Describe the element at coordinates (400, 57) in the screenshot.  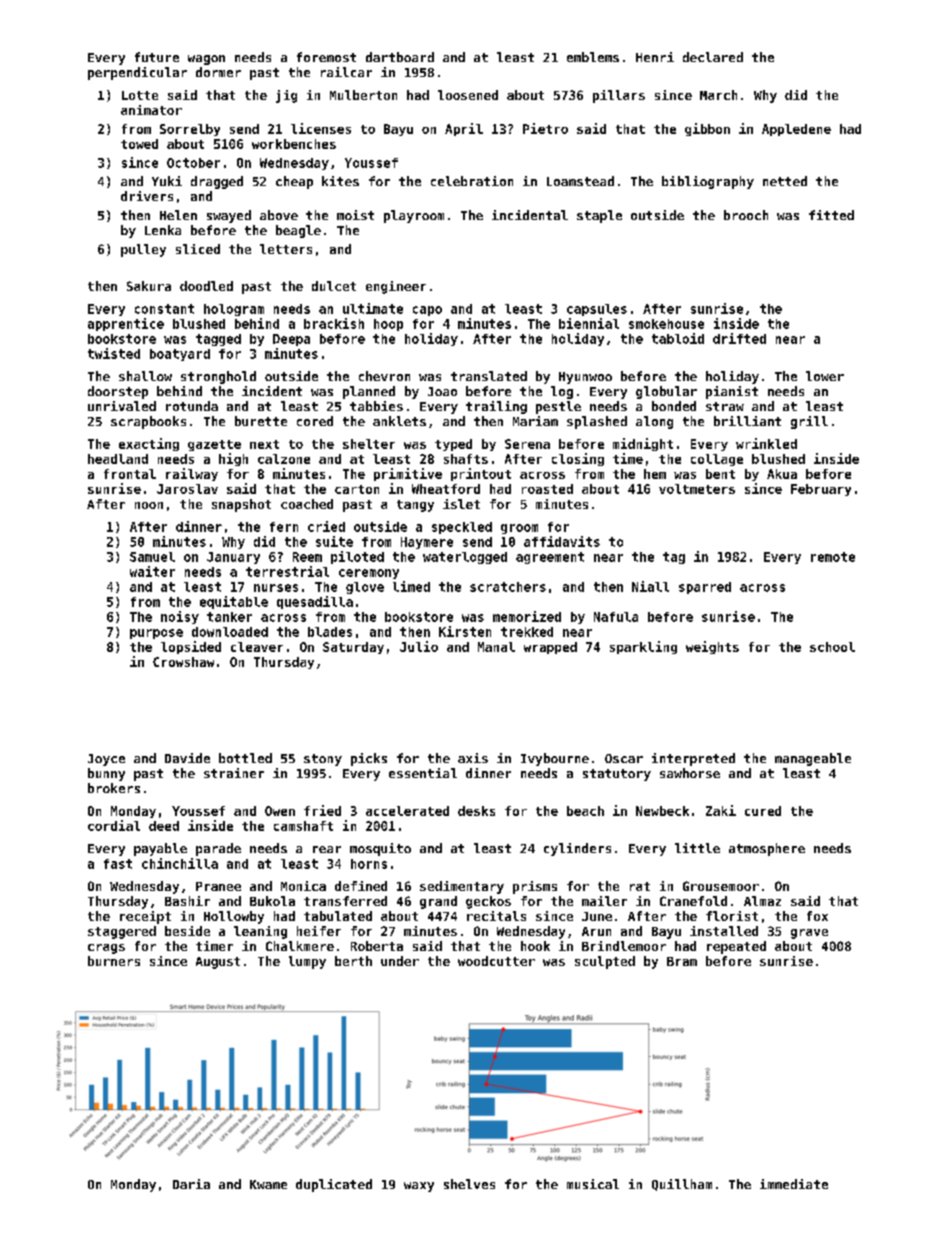
I see `dartboard` at that location.
